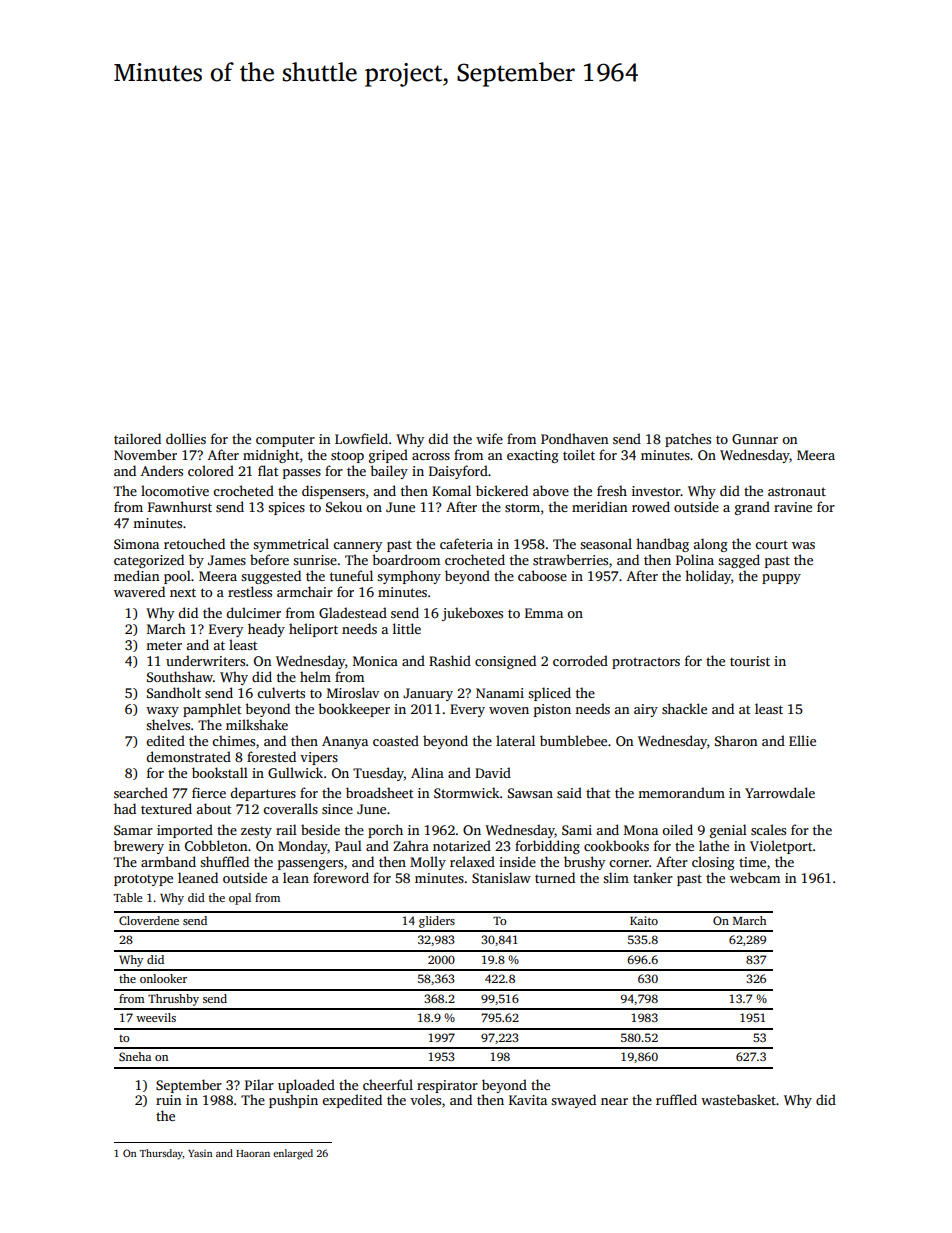 This screenshot has height=1233, width=952. Describe the element at coordinates (341, 877) in the screenshot. I see `foreword` at that location.
